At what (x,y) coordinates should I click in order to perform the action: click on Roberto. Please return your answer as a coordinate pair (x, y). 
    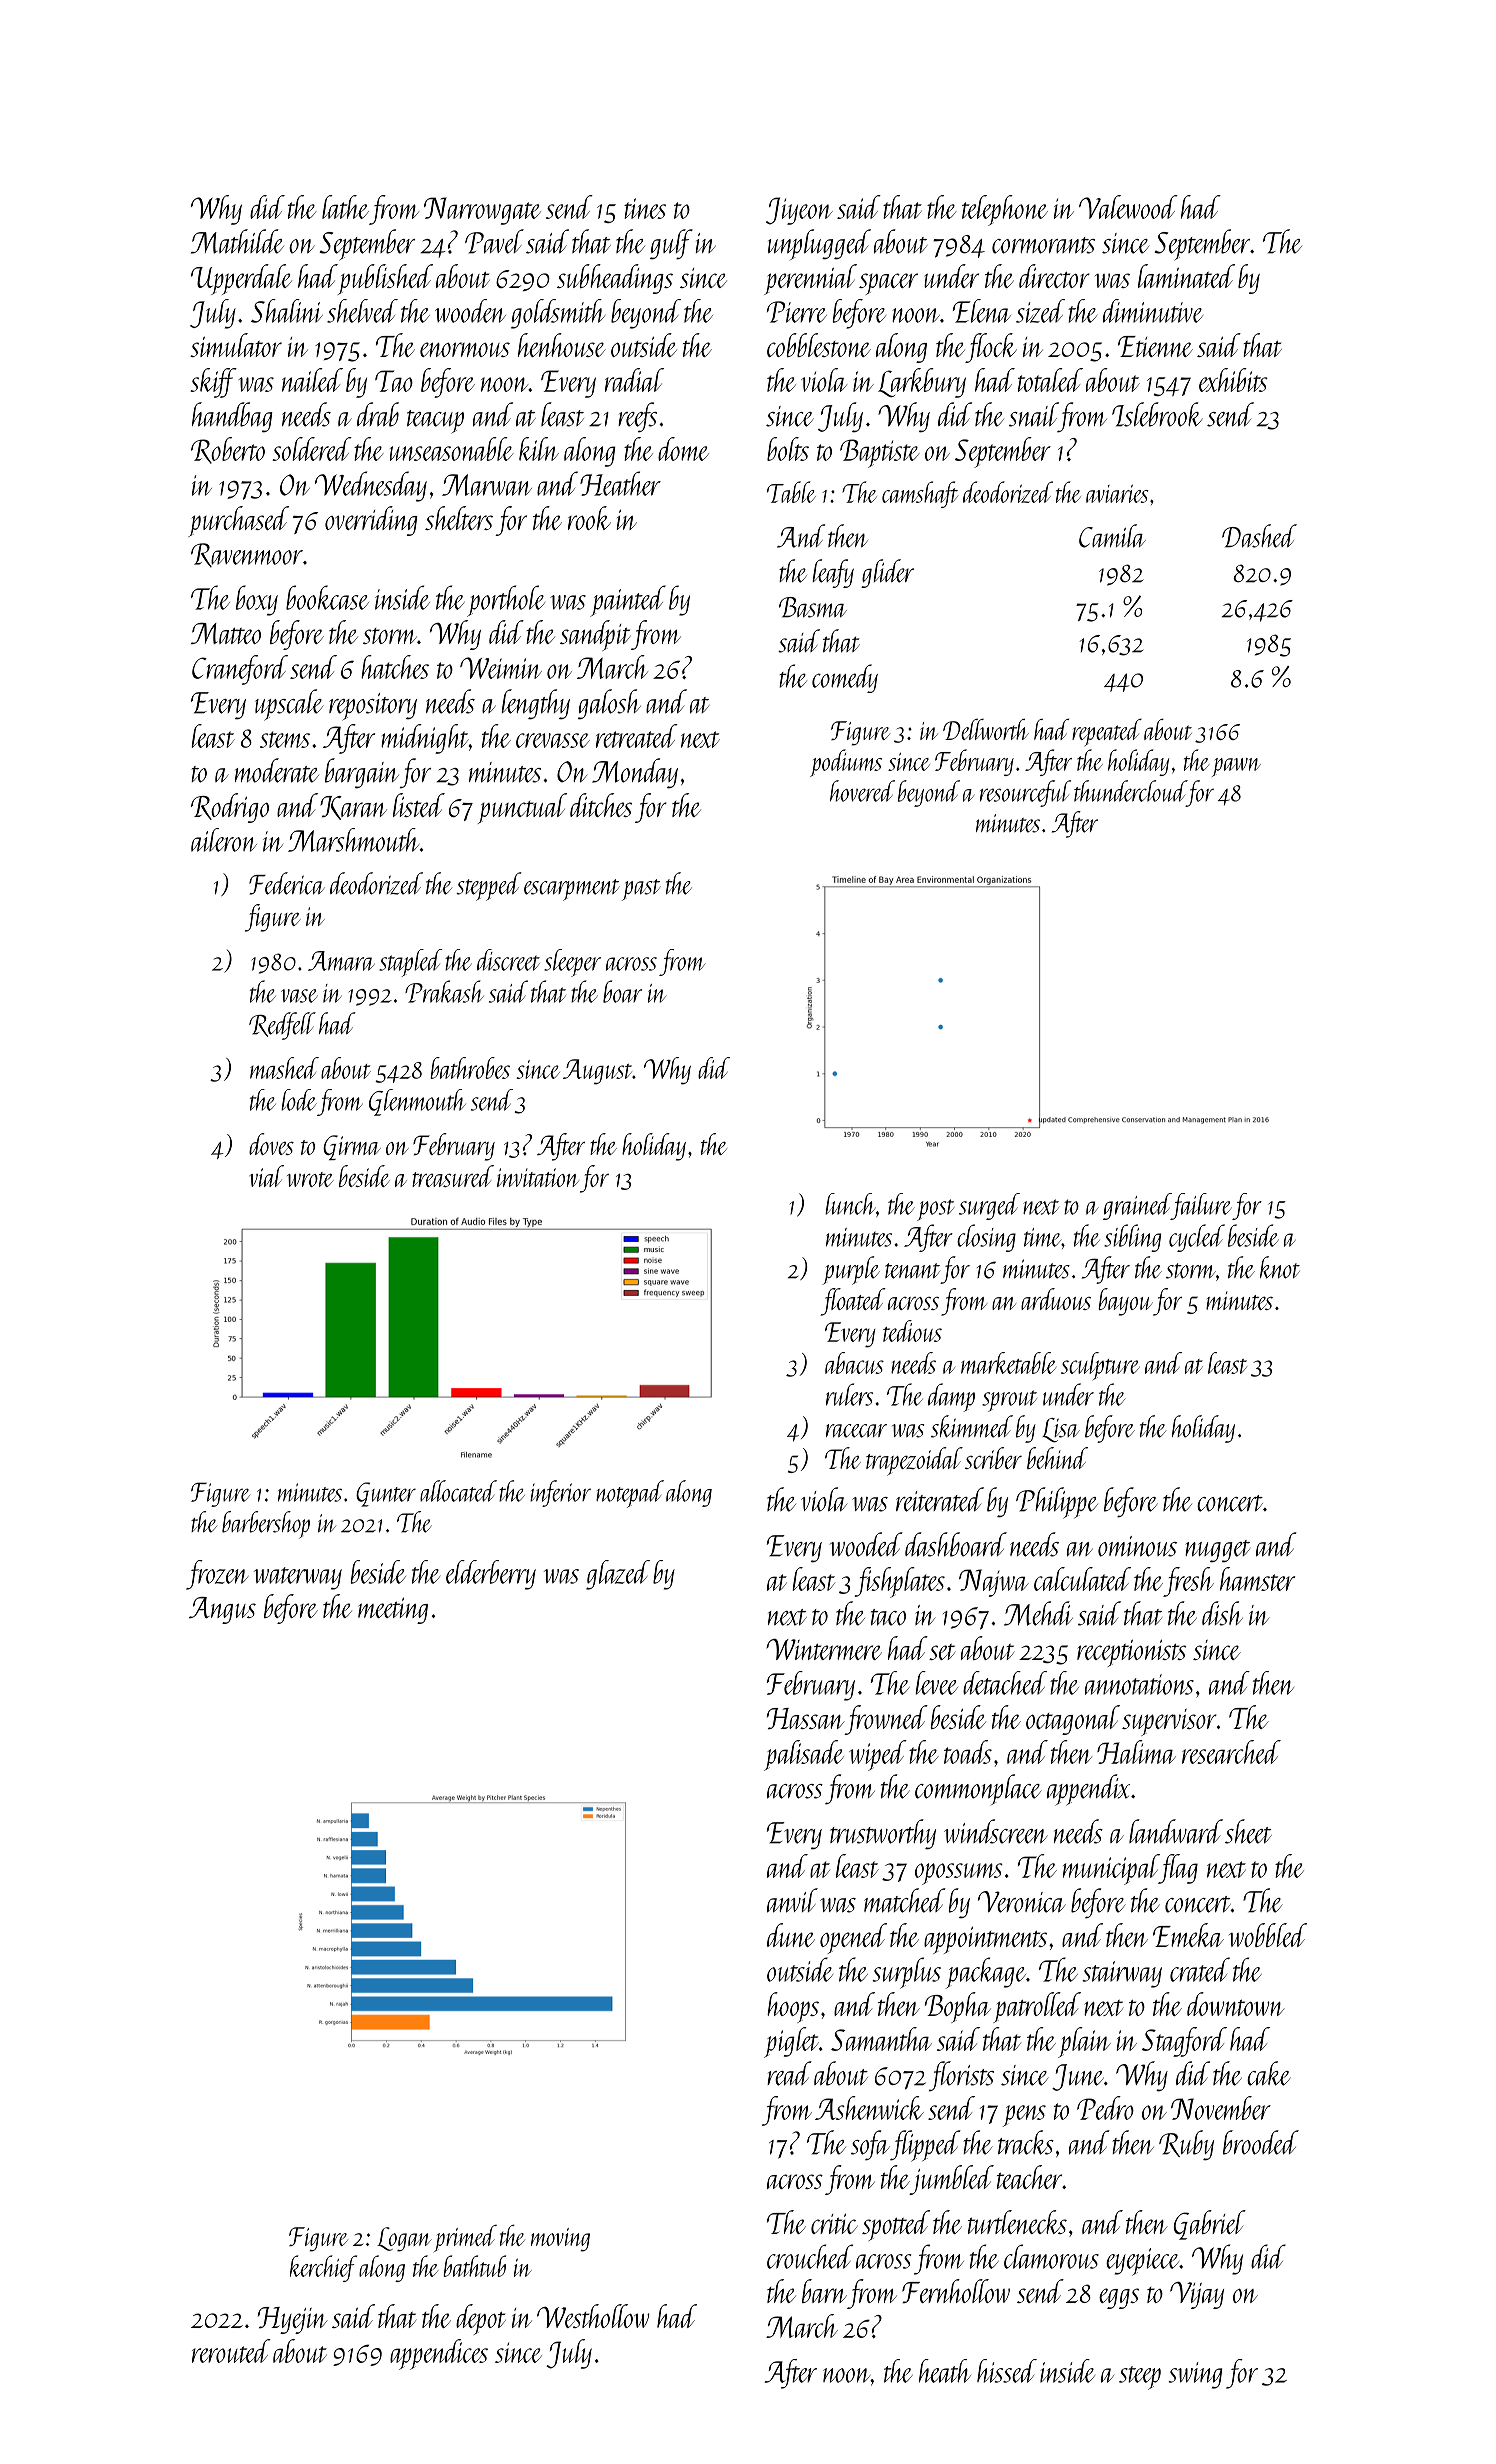
    Looking at the image, I should click on (228, 450).
